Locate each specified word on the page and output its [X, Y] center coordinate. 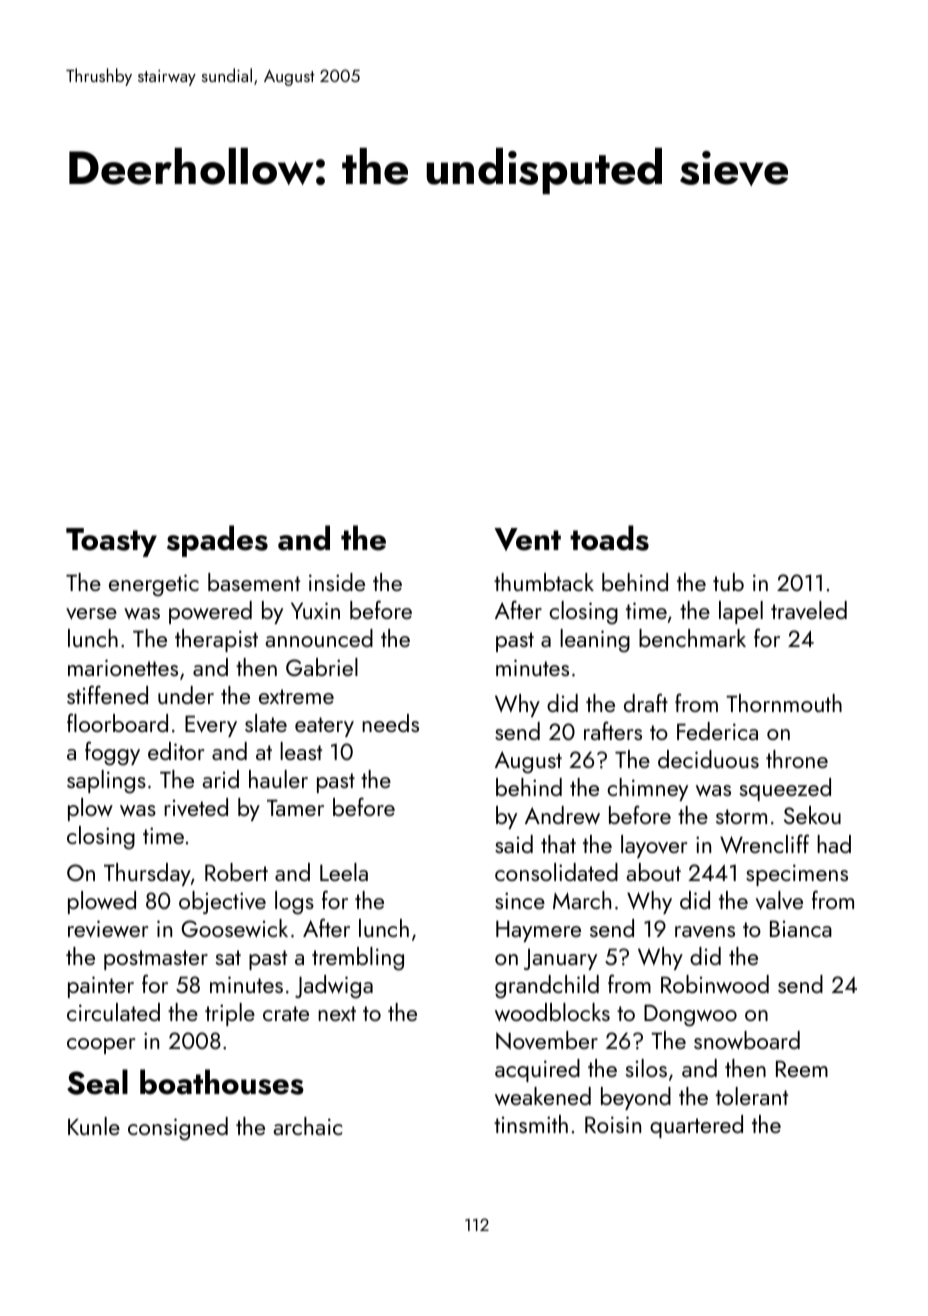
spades [217, 541]
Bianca [801, 928]
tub [728, 582]
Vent [527, 539]
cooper [101, 1046]
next [337, 1013]
